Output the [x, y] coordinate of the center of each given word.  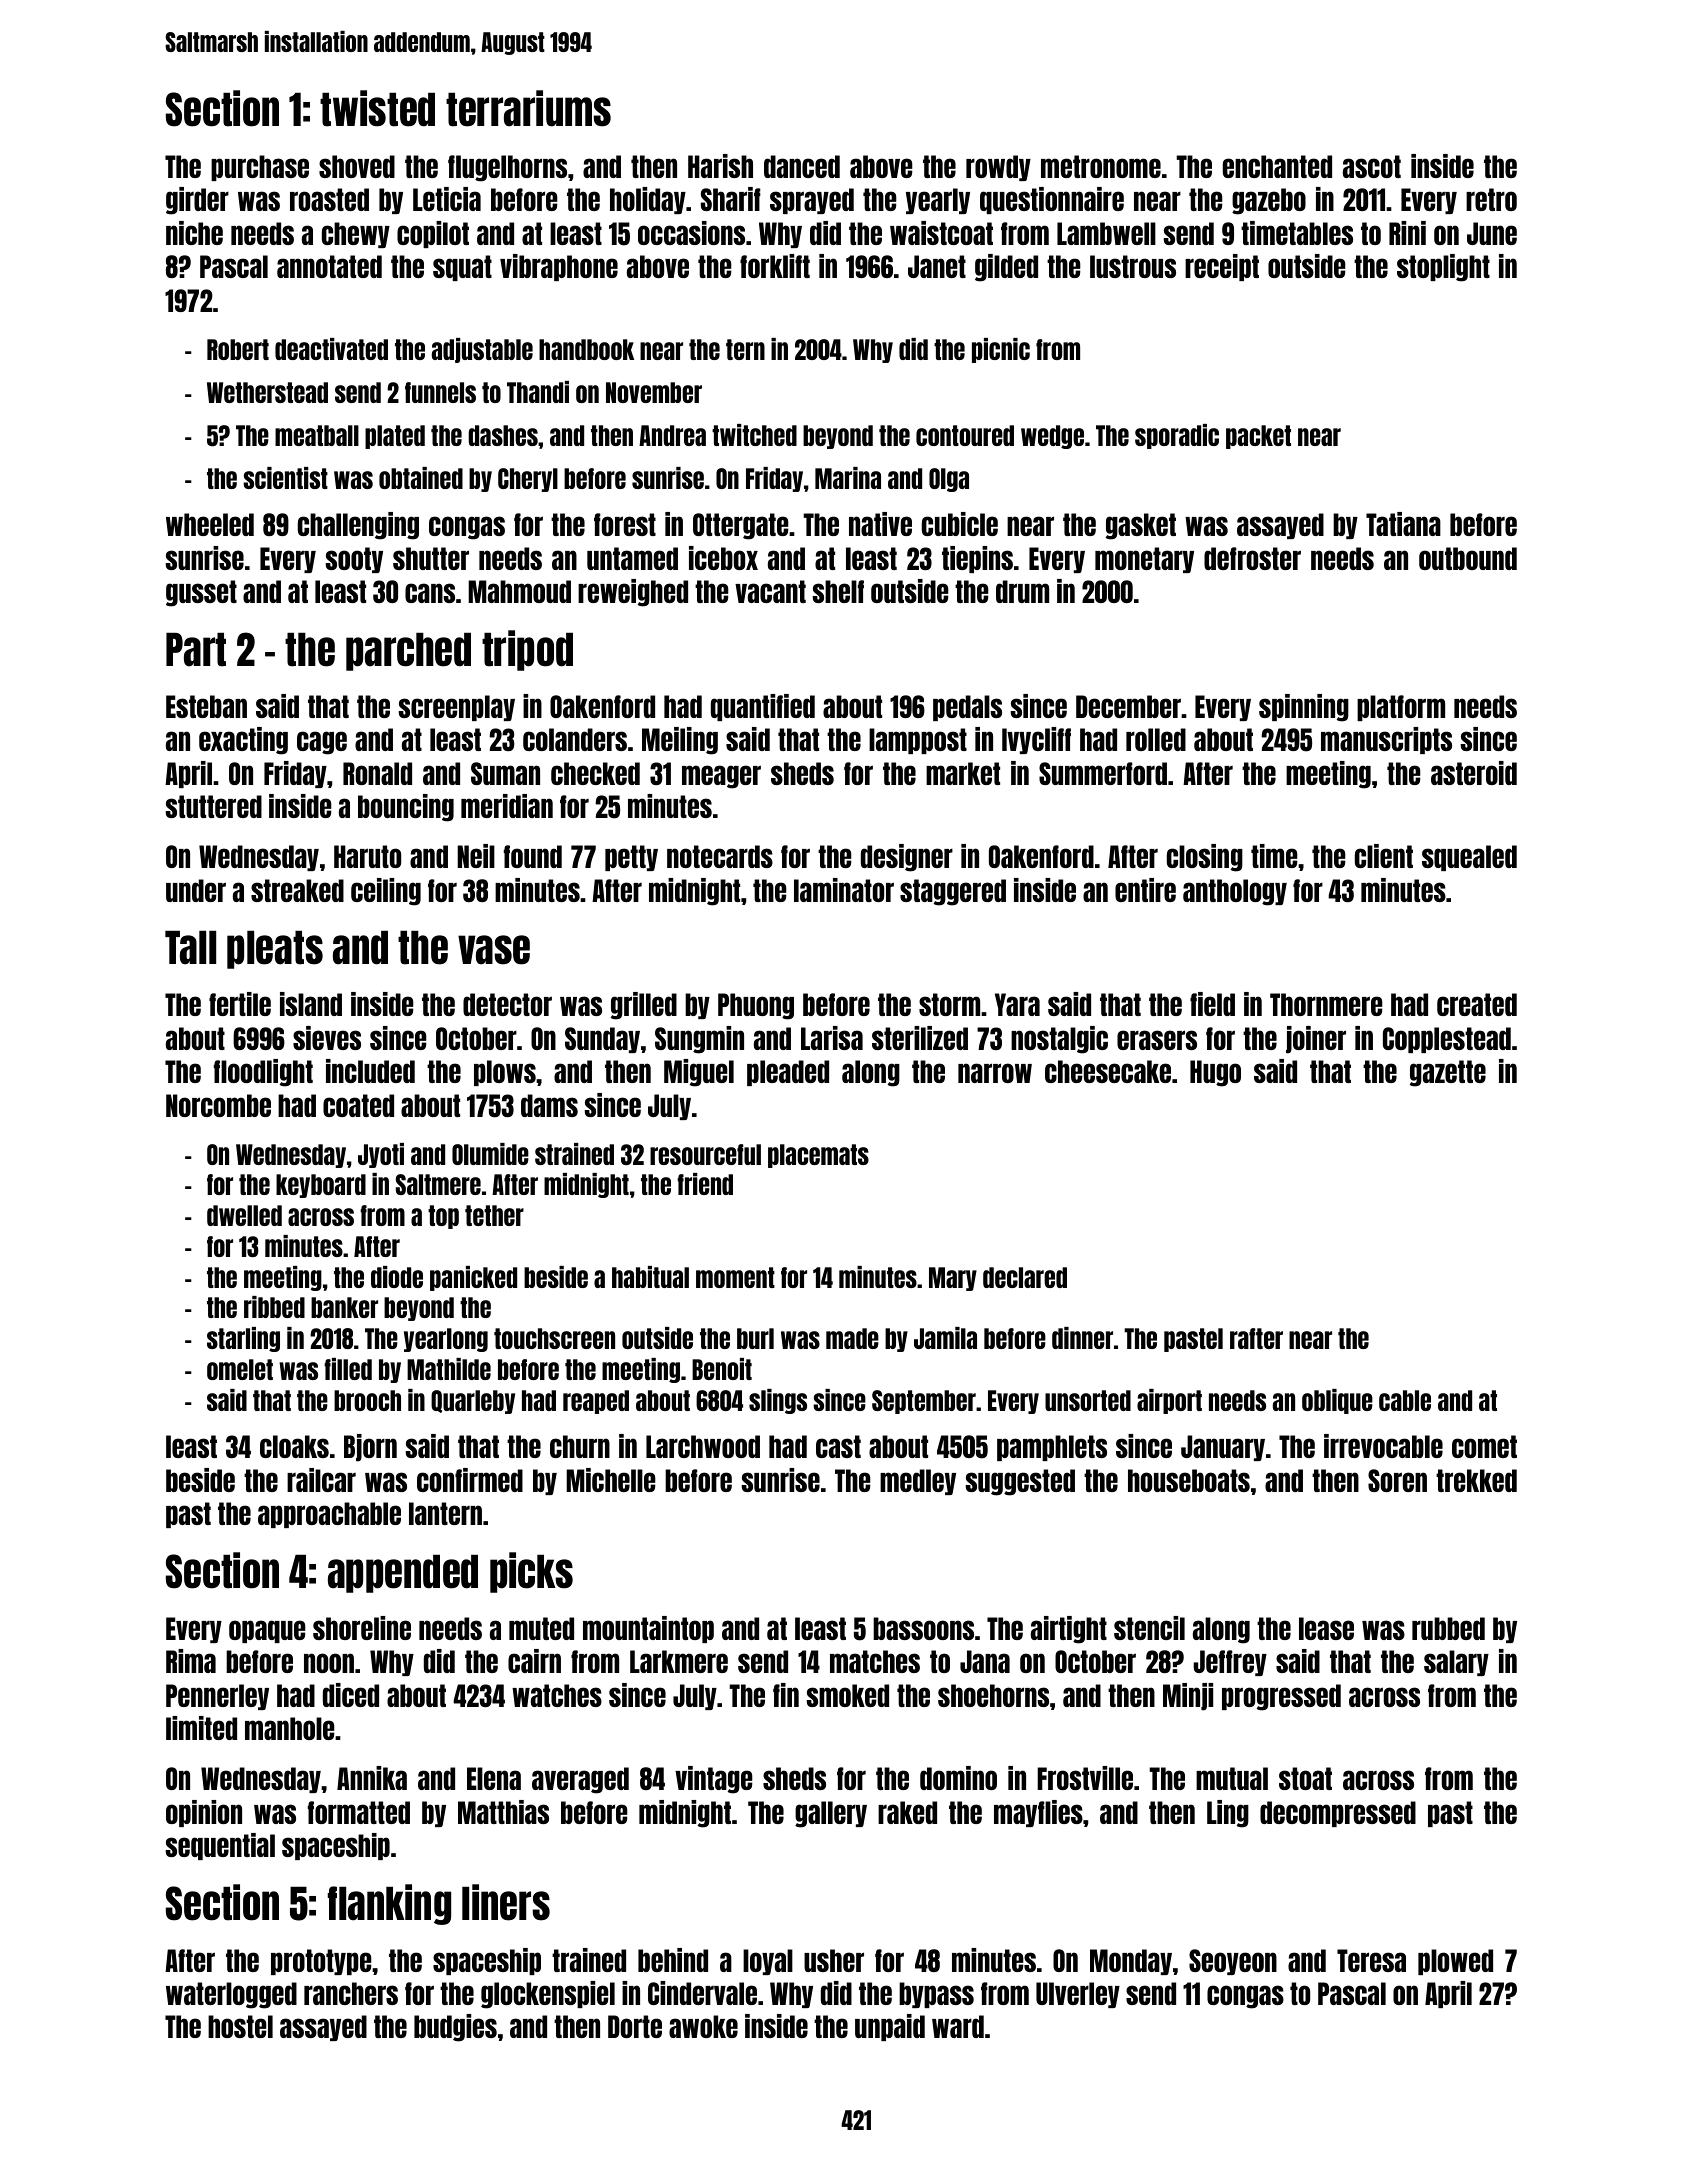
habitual [650, 1277]
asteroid [1474, 773]
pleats [275, 950]
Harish [720, 166]
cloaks [294, 1446]
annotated [329, 266]
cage [322, 743]
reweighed [633, 593]
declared [1025, 1277]
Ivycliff [1036, 740]
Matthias [503, 1812]
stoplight [1443, 268]
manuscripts [1386, 740]
